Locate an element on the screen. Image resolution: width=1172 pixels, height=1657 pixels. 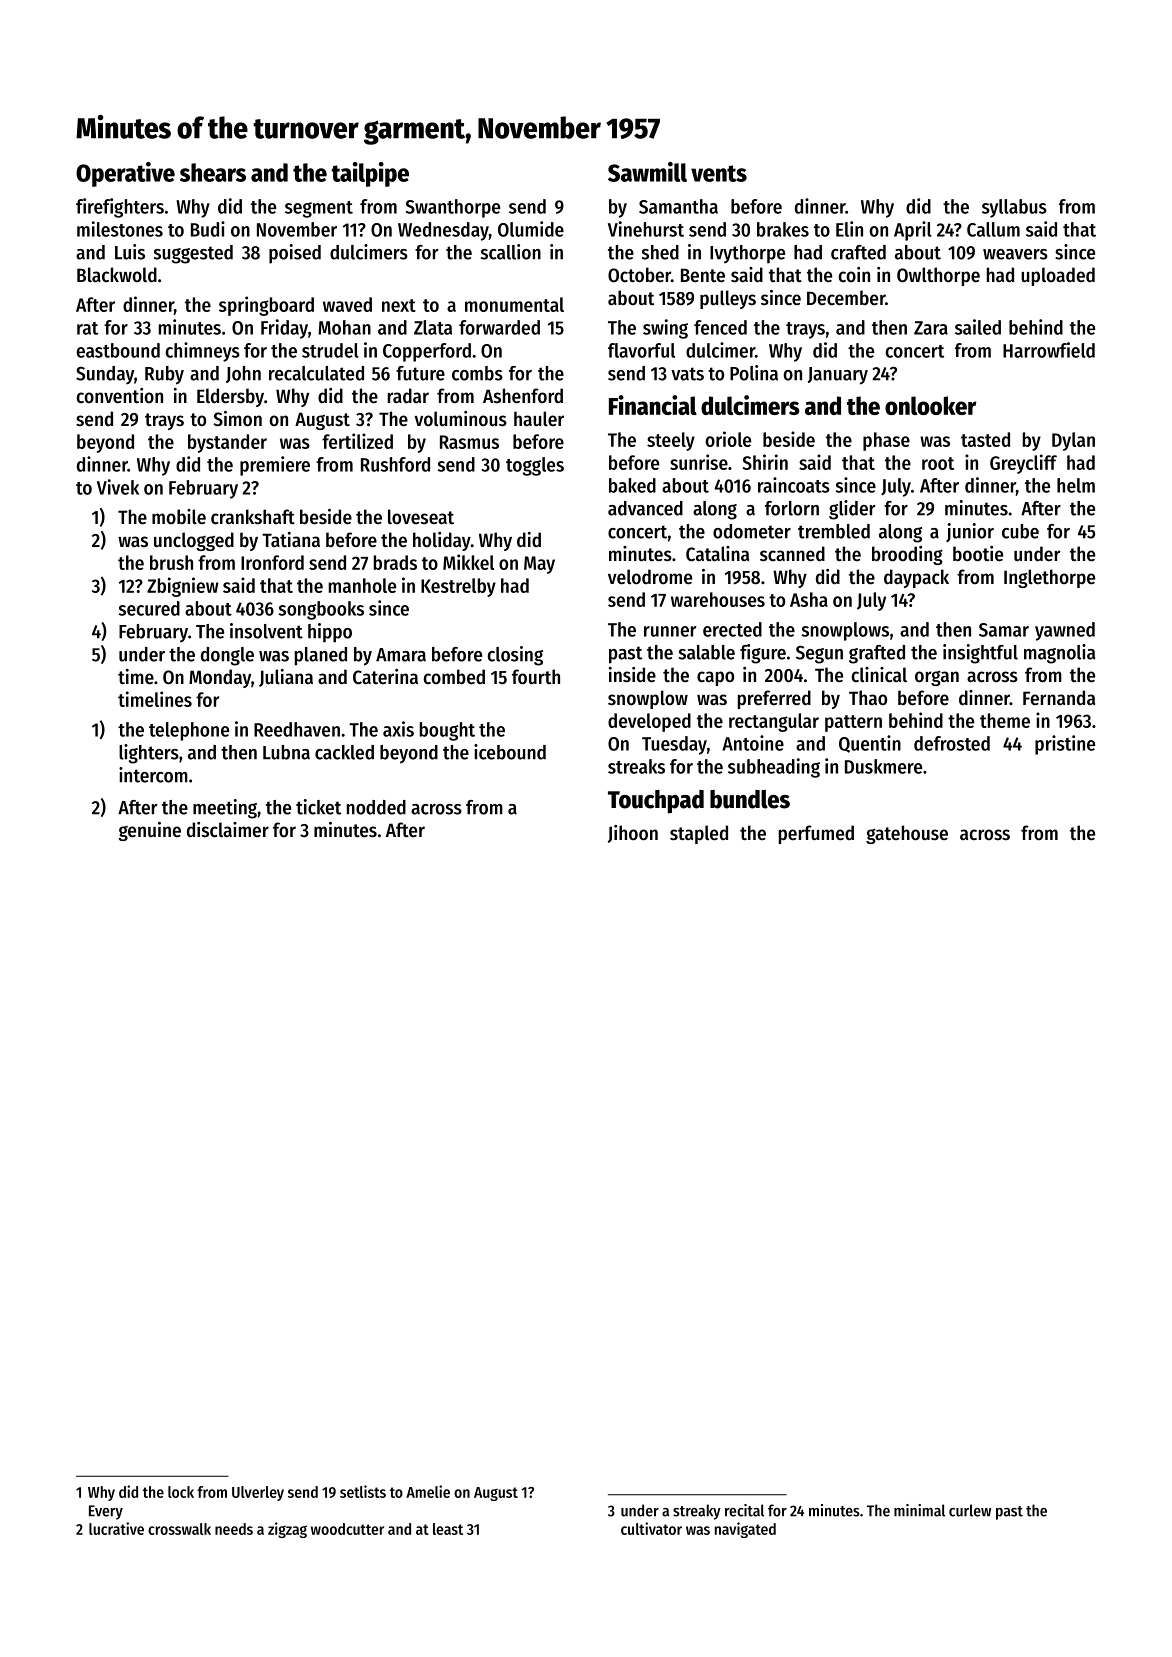
syllabus is located at coordinates (1014, 208).
